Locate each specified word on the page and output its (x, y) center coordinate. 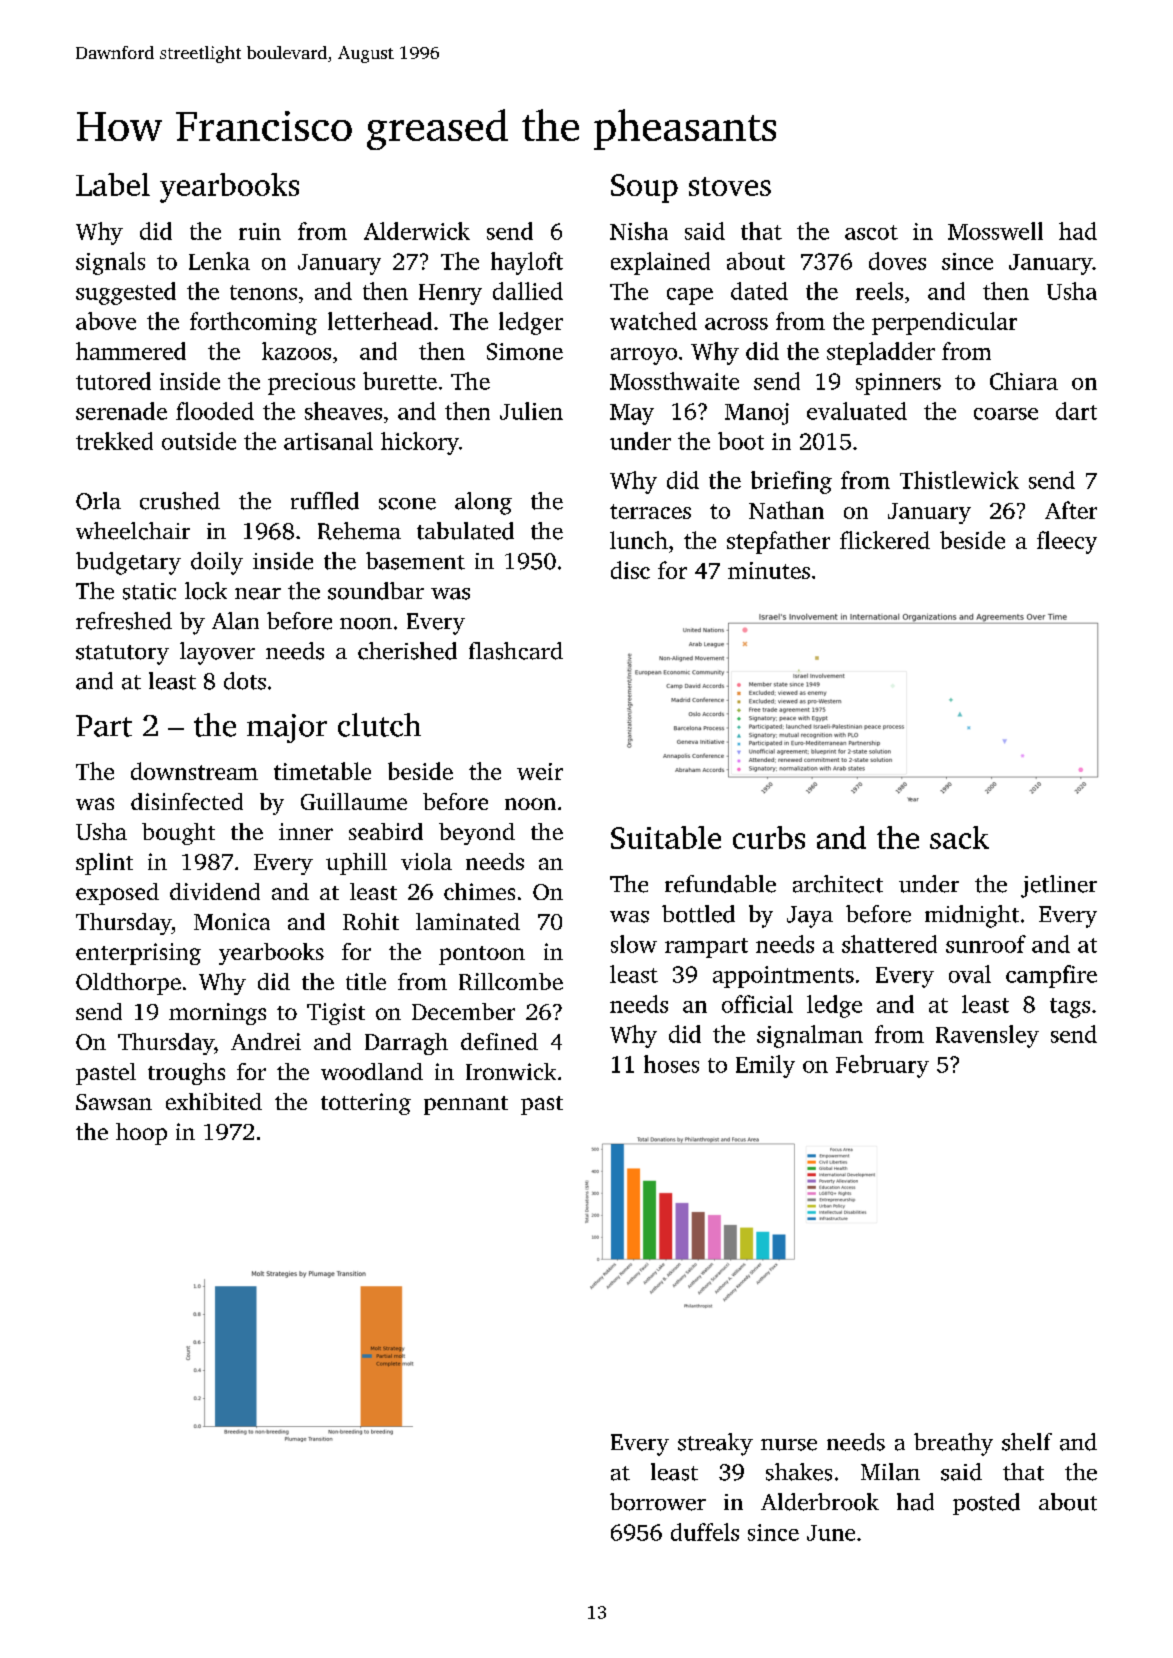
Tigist (336, 1014)
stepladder (881, 353)
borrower (658, 1502)
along (483, 503)
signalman (810, 1036)
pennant (466, 1105)
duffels (705, 1532)
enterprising (138, 954)
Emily (765, 1066)
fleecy (1067, 542)
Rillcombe (511, 981)
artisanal (328, 441)
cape (690, 296)
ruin (260, 231)
